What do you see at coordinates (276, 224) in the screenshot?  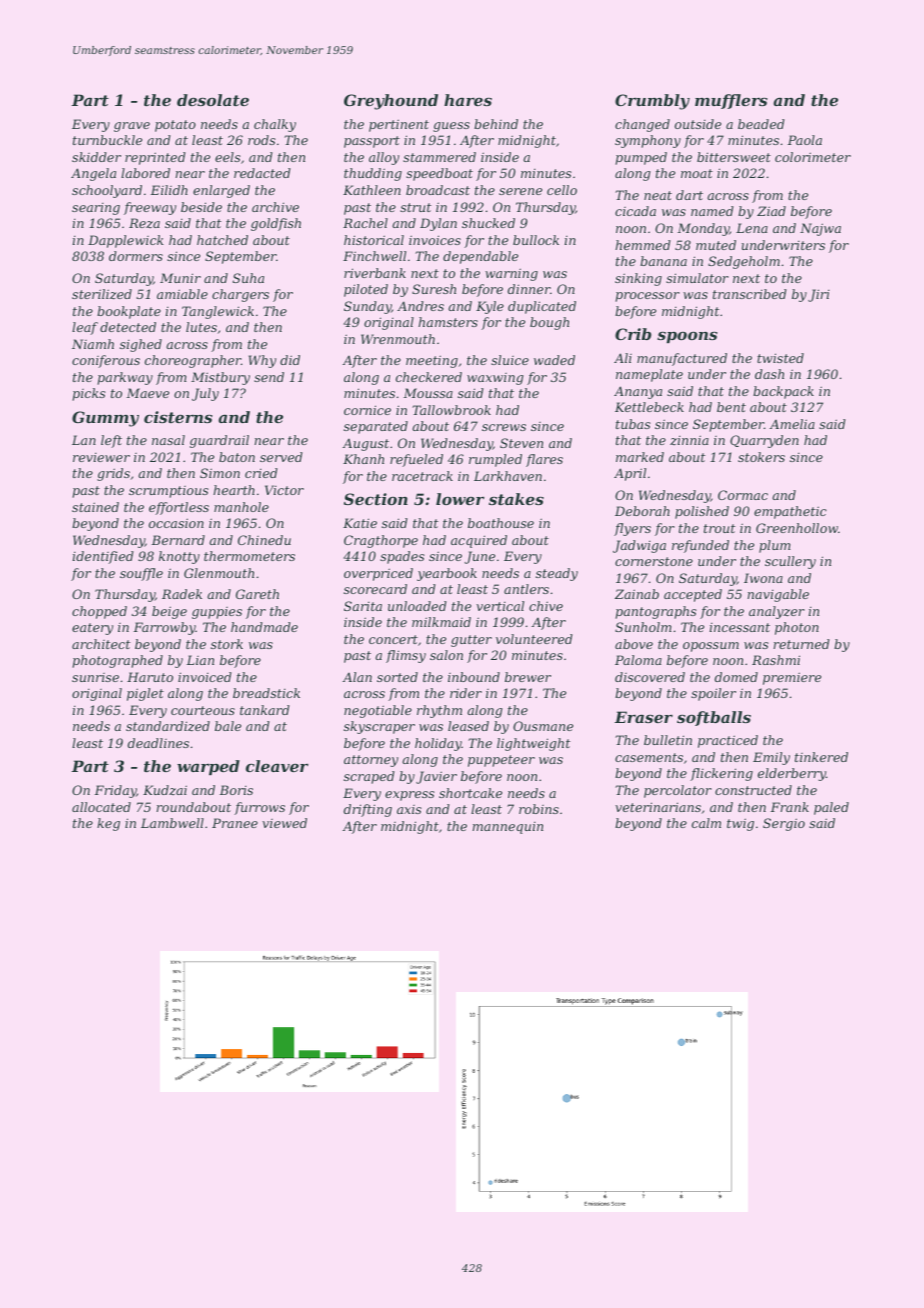 I see `goldfish` at bounding box center [276, 224].
